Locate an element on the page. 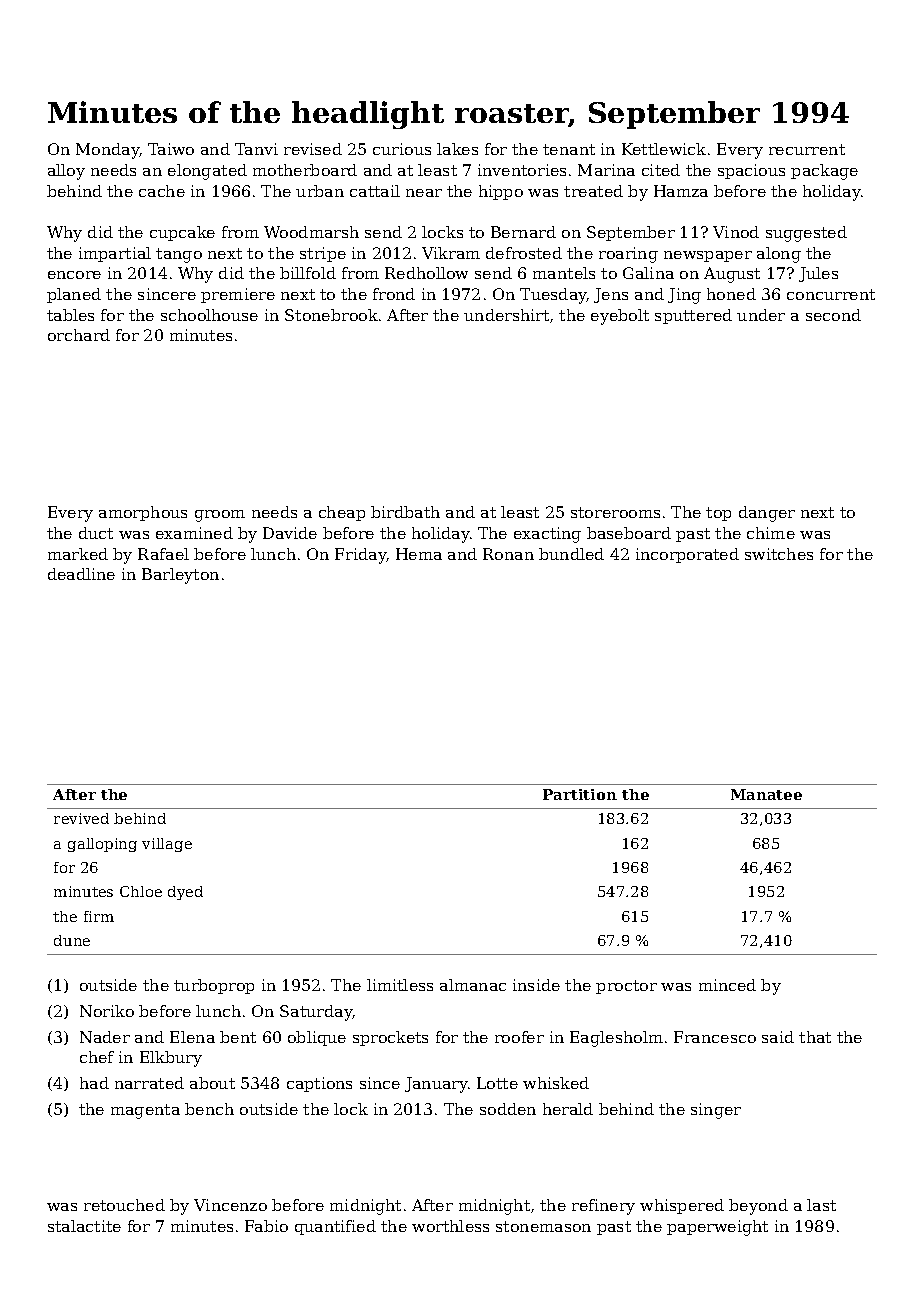 The height and width of the page is (1308, 924). Manatee is located at coordinates (766, 794).
